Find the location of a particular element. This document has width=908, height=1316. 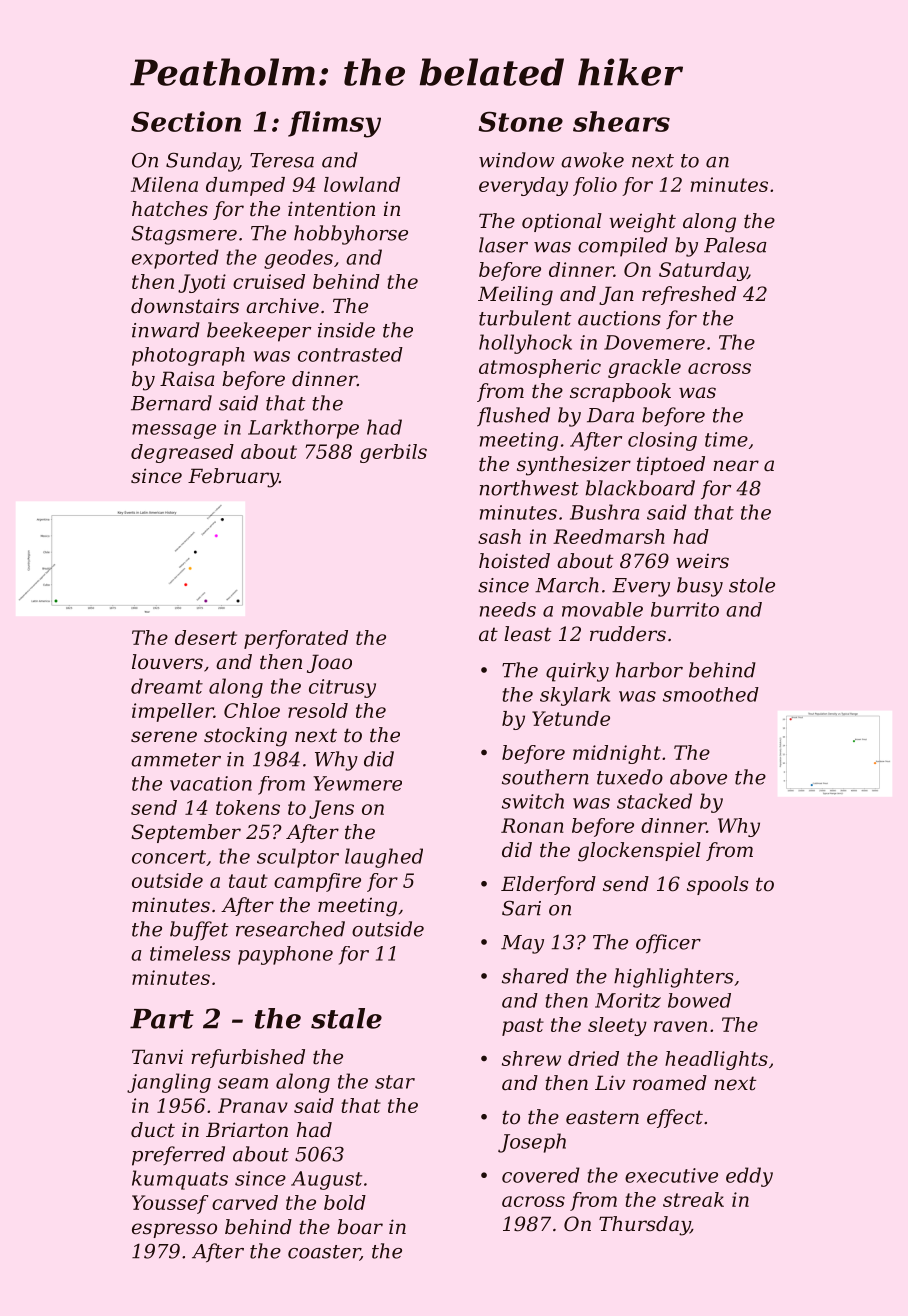

shears is located at coordinates (621, 121).
